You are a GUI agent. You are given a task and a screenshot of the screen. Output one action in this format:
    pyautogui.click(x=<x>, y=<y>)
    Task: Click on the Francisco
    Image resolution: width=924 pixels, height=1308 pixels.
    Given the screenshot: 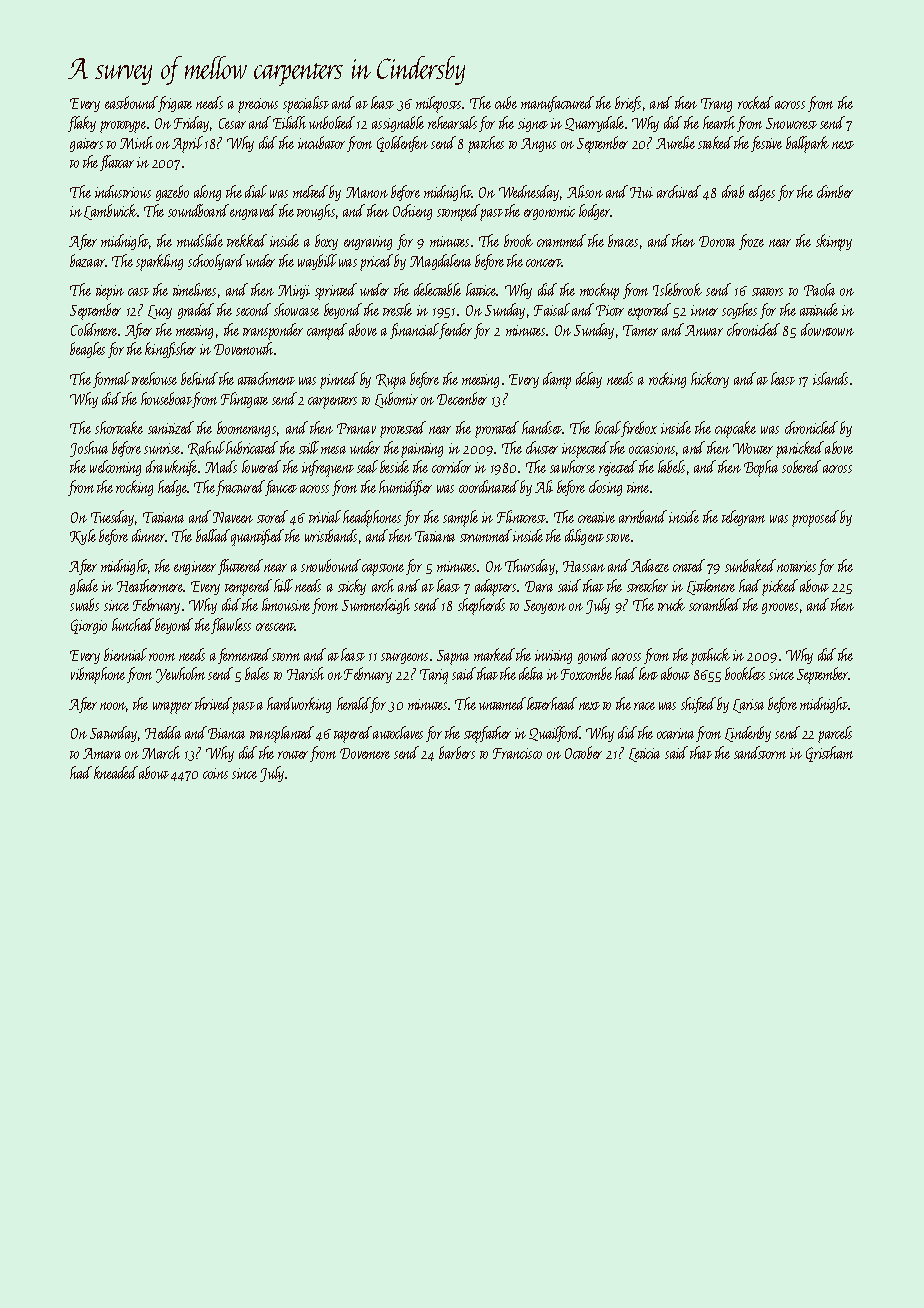 What is the action you would take?
    pyautogui.click(x=517, y=753)
